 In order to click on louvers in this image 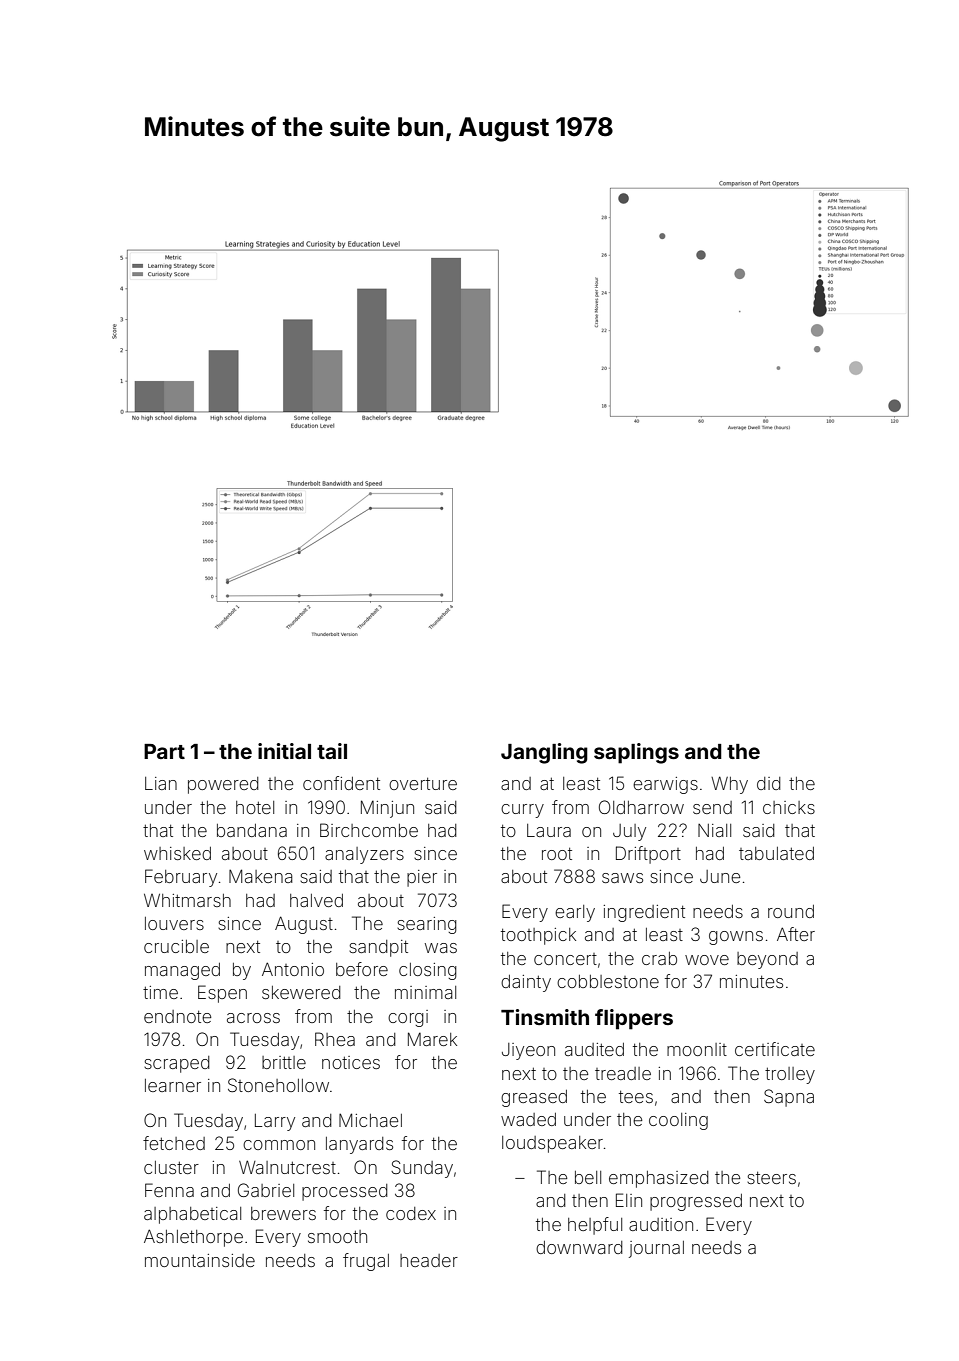, I will do `click(174, 923)`.
